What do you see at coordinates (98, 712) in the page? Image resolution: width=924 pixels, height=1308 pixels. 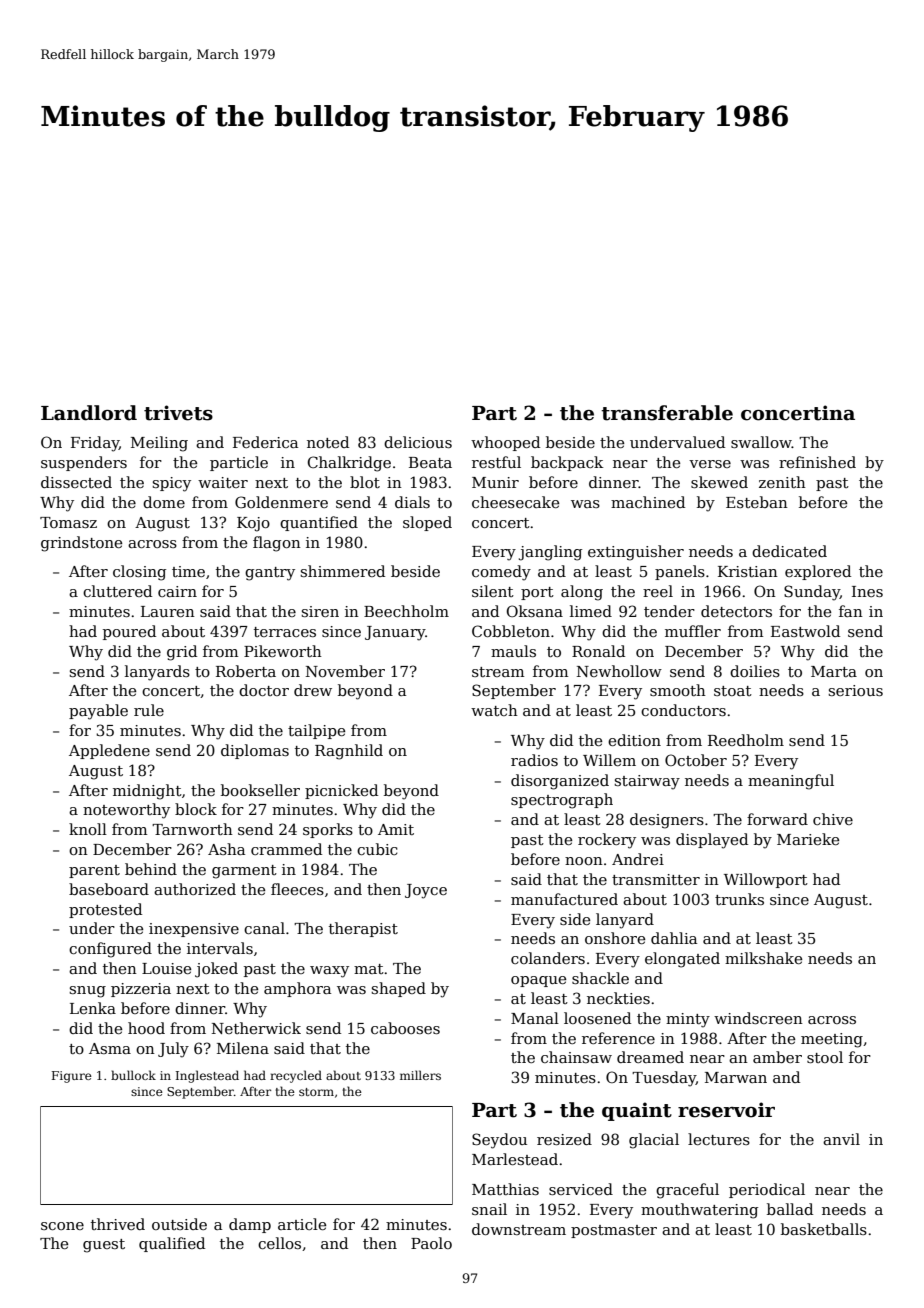 I see `payable` at bounding box center [98, 712].
